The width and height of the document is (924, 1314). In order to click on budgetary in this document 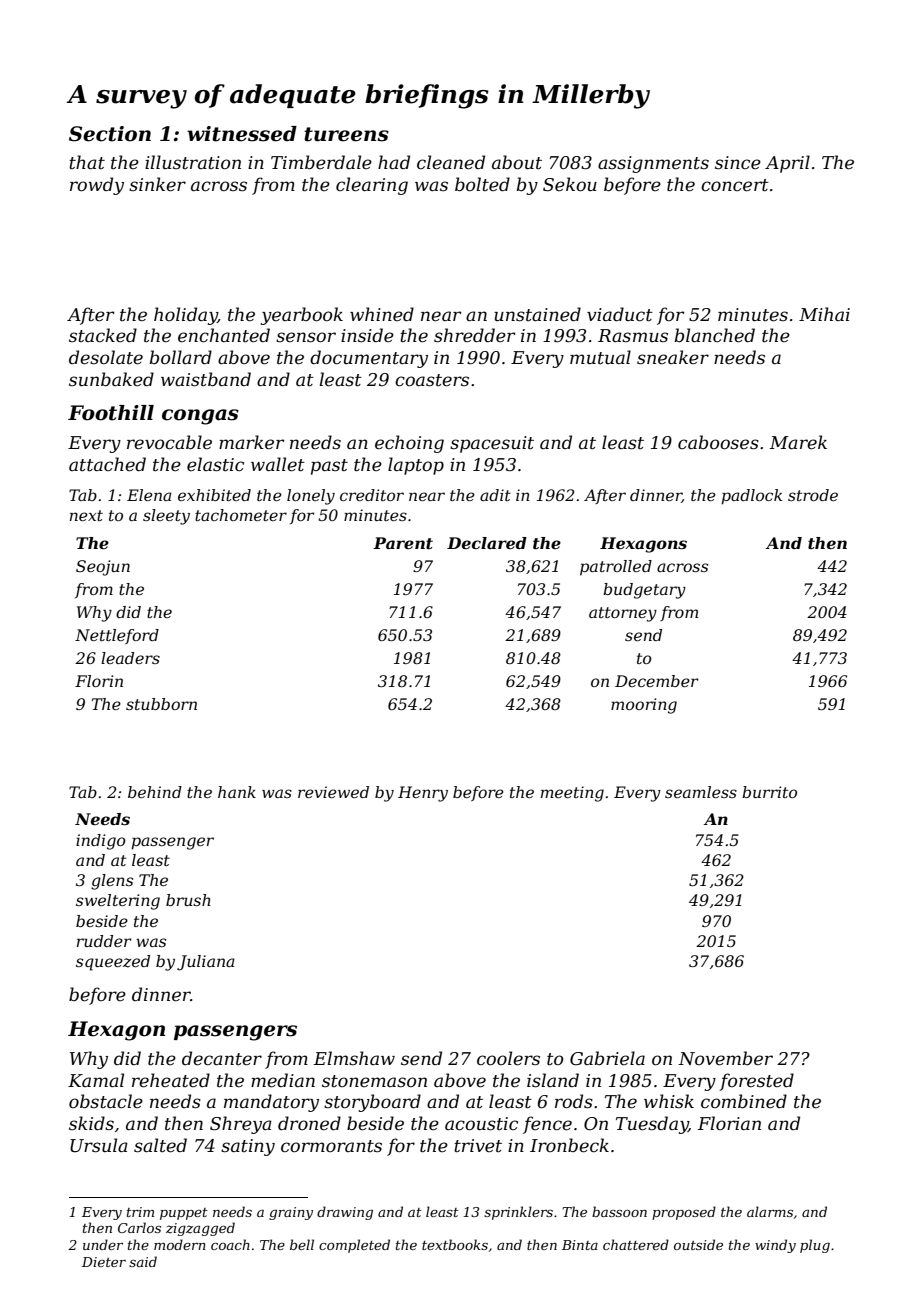, I will do `click(644, 591)`.
